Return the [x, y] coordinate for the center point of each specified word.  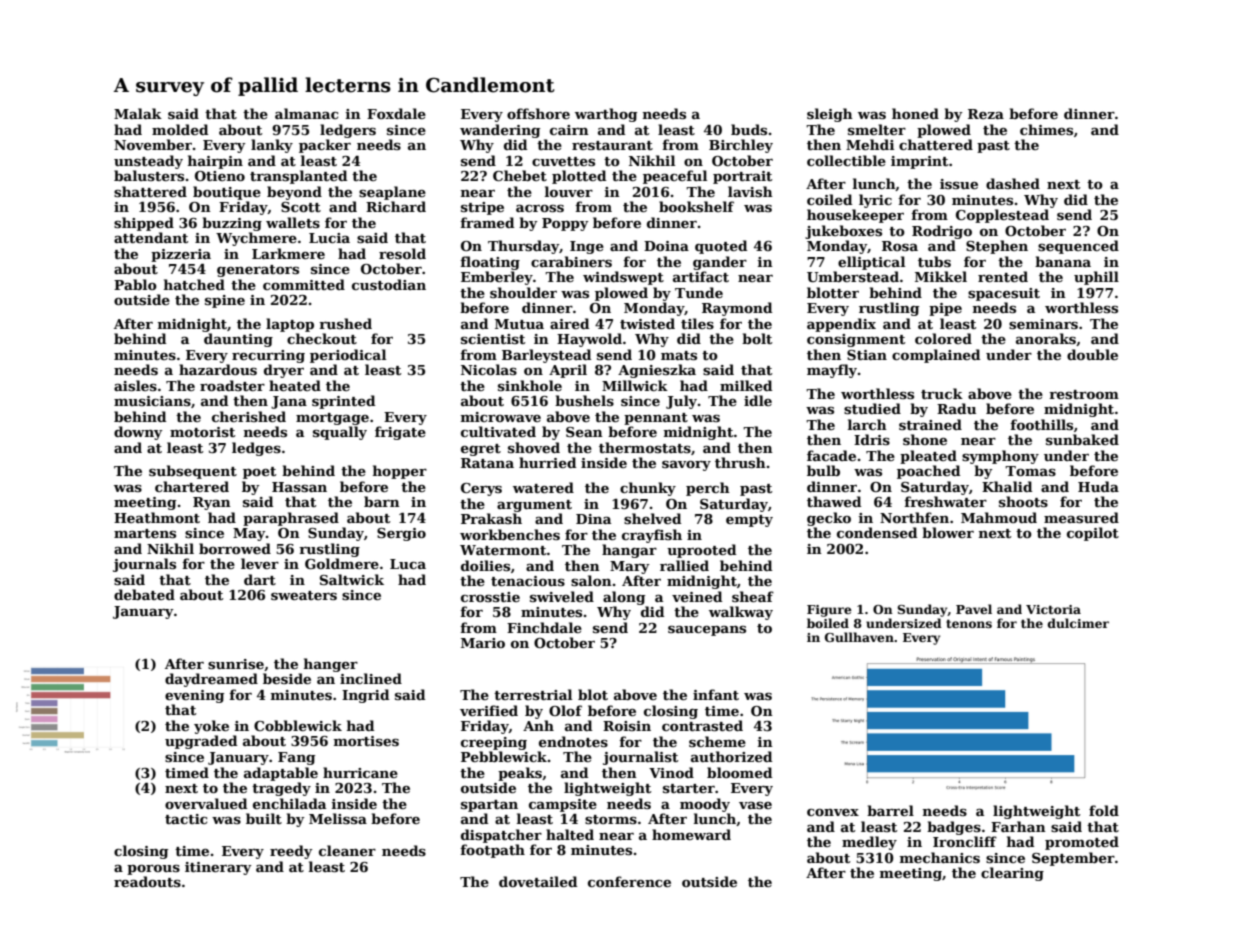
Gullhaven [859, 637]
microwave [501, 417]
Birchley [741, 146]
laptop [290, 325]
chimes [1046, 129]
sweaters [304, 595]
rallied [684, 565]
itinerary [218, 868]
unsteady [148, 162]
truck [942, 393]
